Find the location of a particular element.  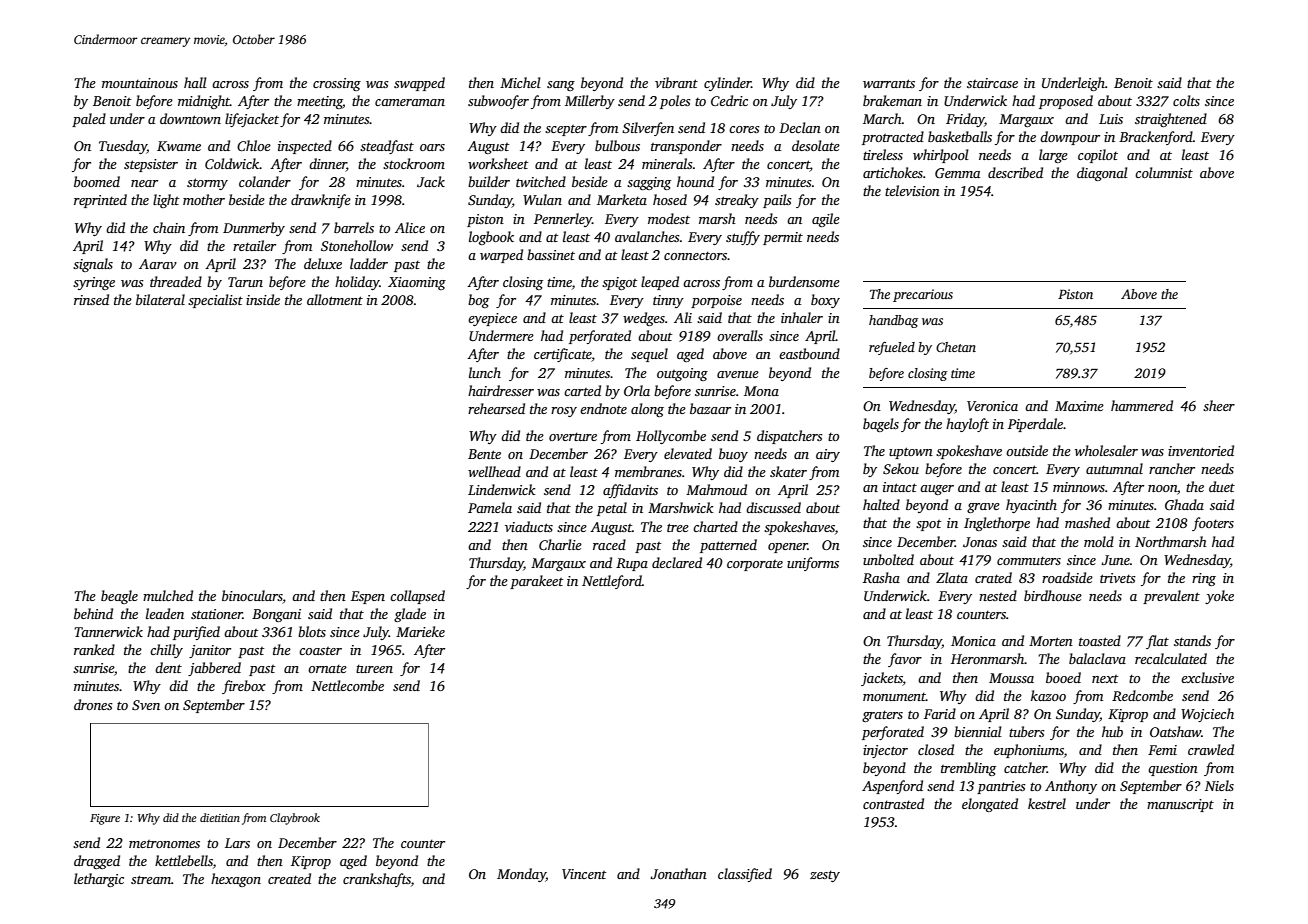

mountainous is located at coordinates (140, 83).
